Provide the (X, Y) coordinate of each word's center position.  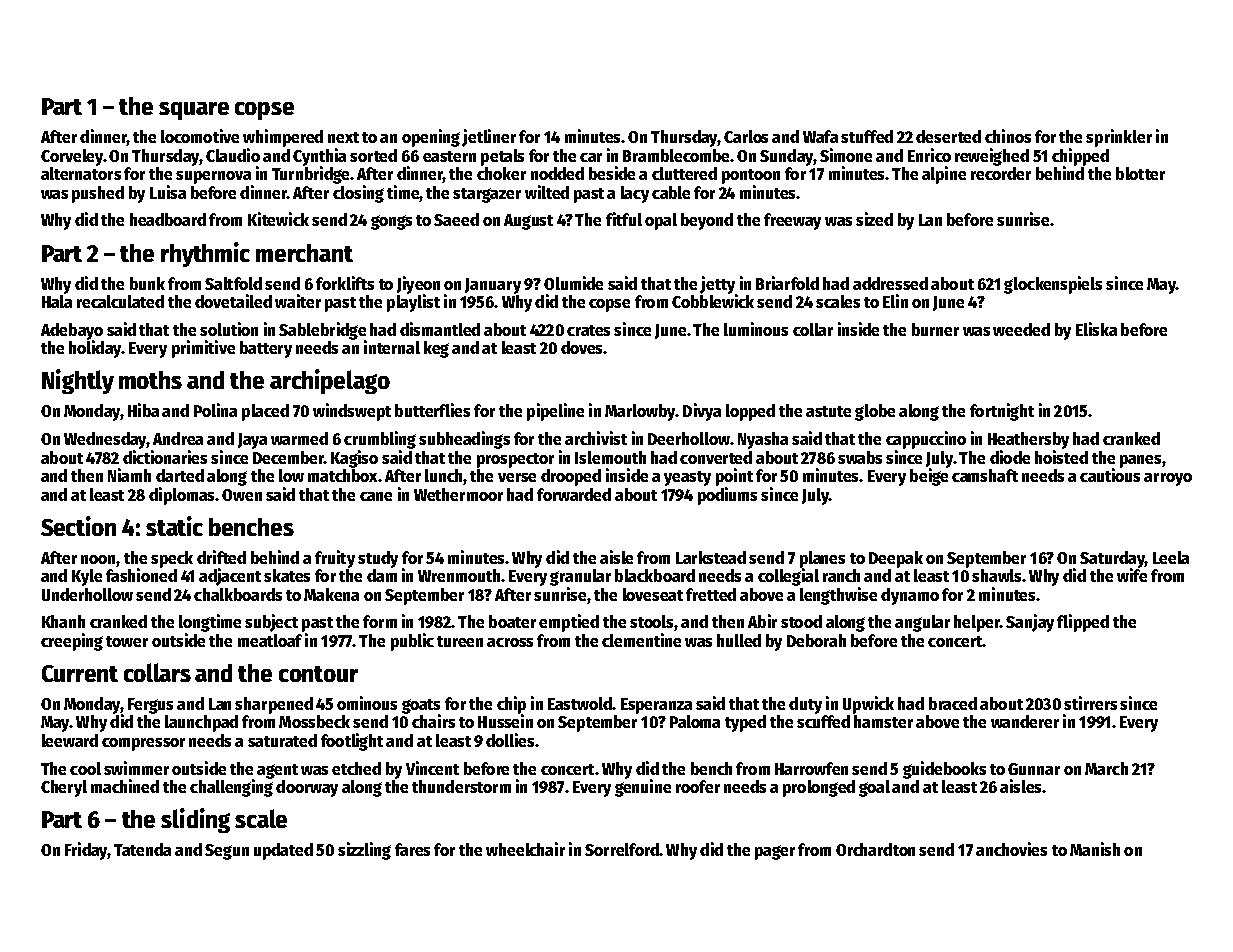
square (194, 111)
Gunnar (1034, 769)
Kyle (87, 577)
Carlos (746, 136)
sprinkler (1119, 138)
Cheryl (64, 788)
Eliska (1096, 329)
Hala (57, 301)
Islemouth (610, 457)
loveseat (653, 594)
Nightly (78, 381)
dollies (510, 740)
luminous (756, 329)
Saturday (1112, 559)
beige (929, 477)
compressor (143, 744)
